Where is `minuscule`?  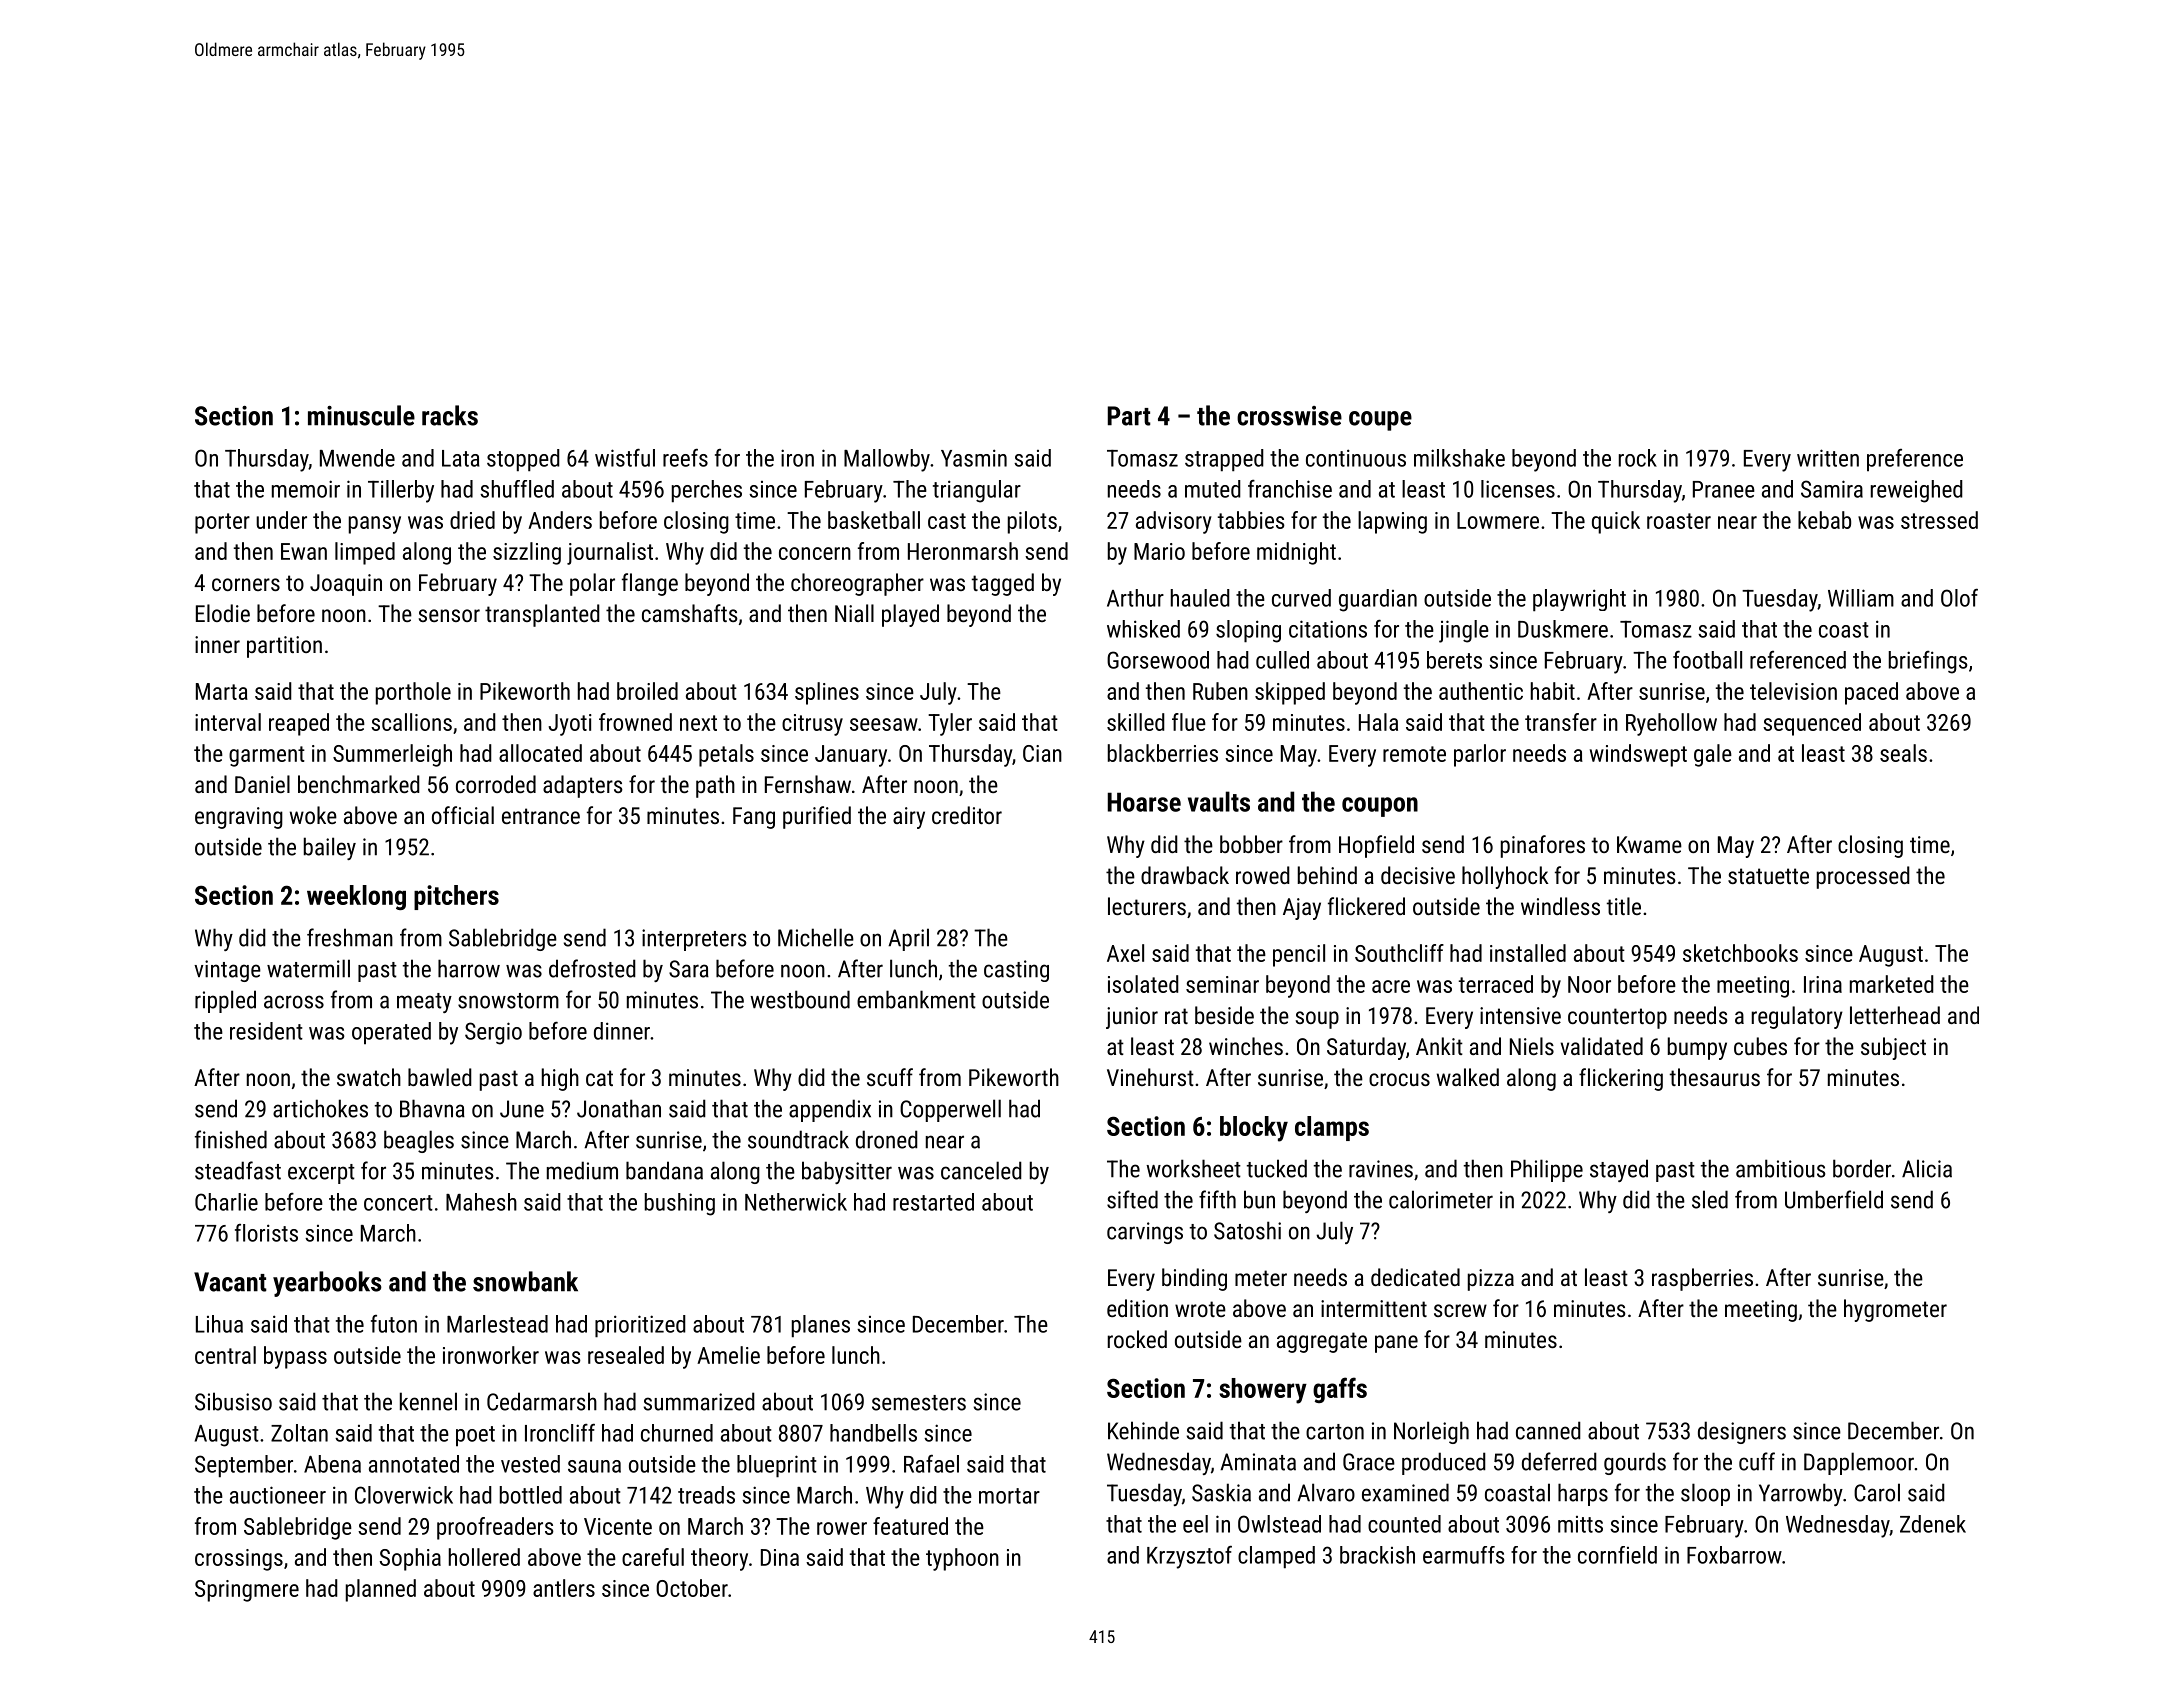
minuscule is located at coordinates (361, 415).
